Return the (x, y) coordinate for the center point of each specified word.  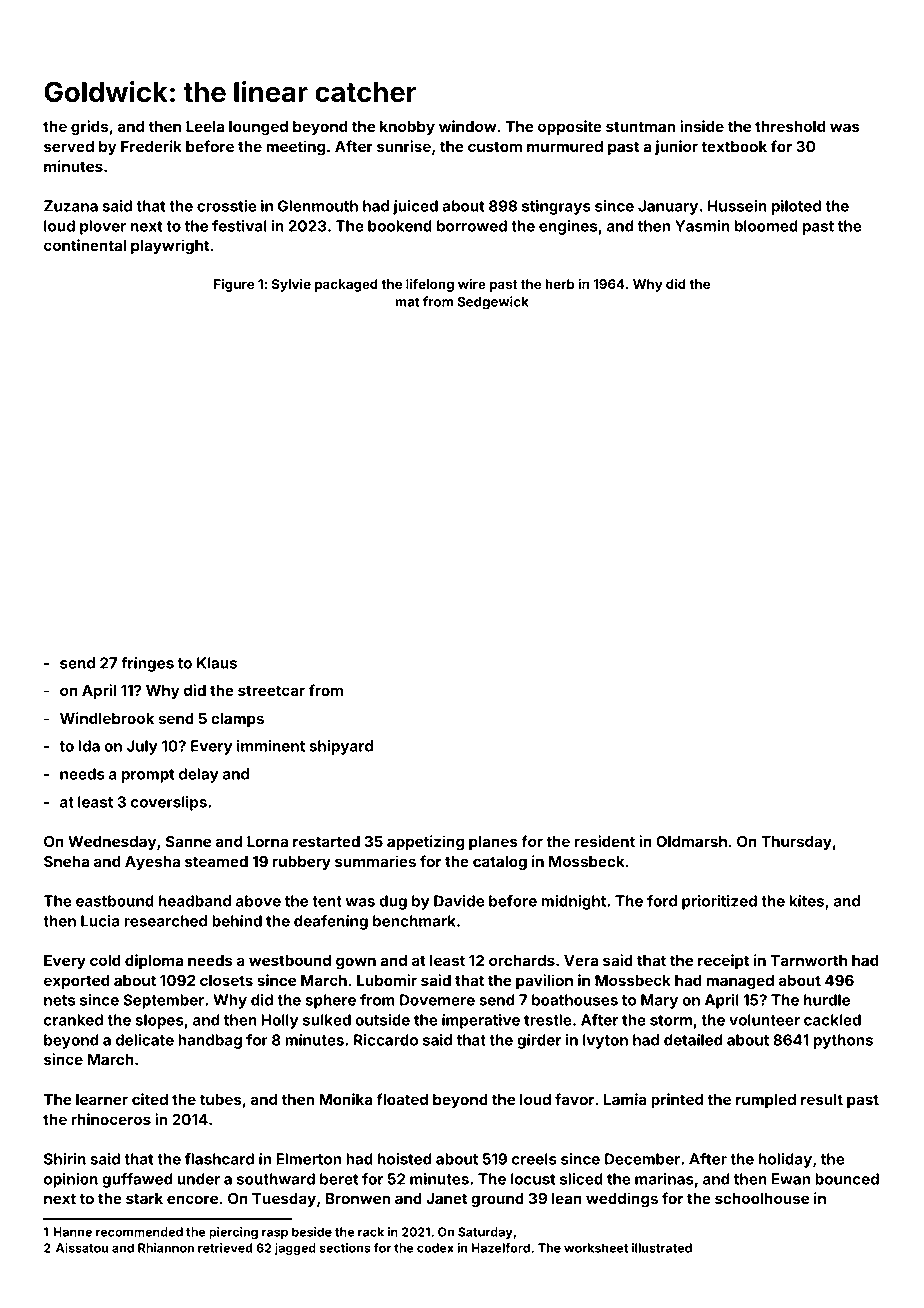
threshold (790, 126)
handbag (210, 1041)
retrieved (225, 1248)
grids (89, 128)
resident (605, 841)
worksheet (596, 1248)
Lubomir (387, 980)
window (468, 126)
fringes (147, 664)
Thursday (796, 843)
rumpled (766, 1101)
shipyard (341, 747)
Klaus (217, 663)
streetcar (271, 690)
